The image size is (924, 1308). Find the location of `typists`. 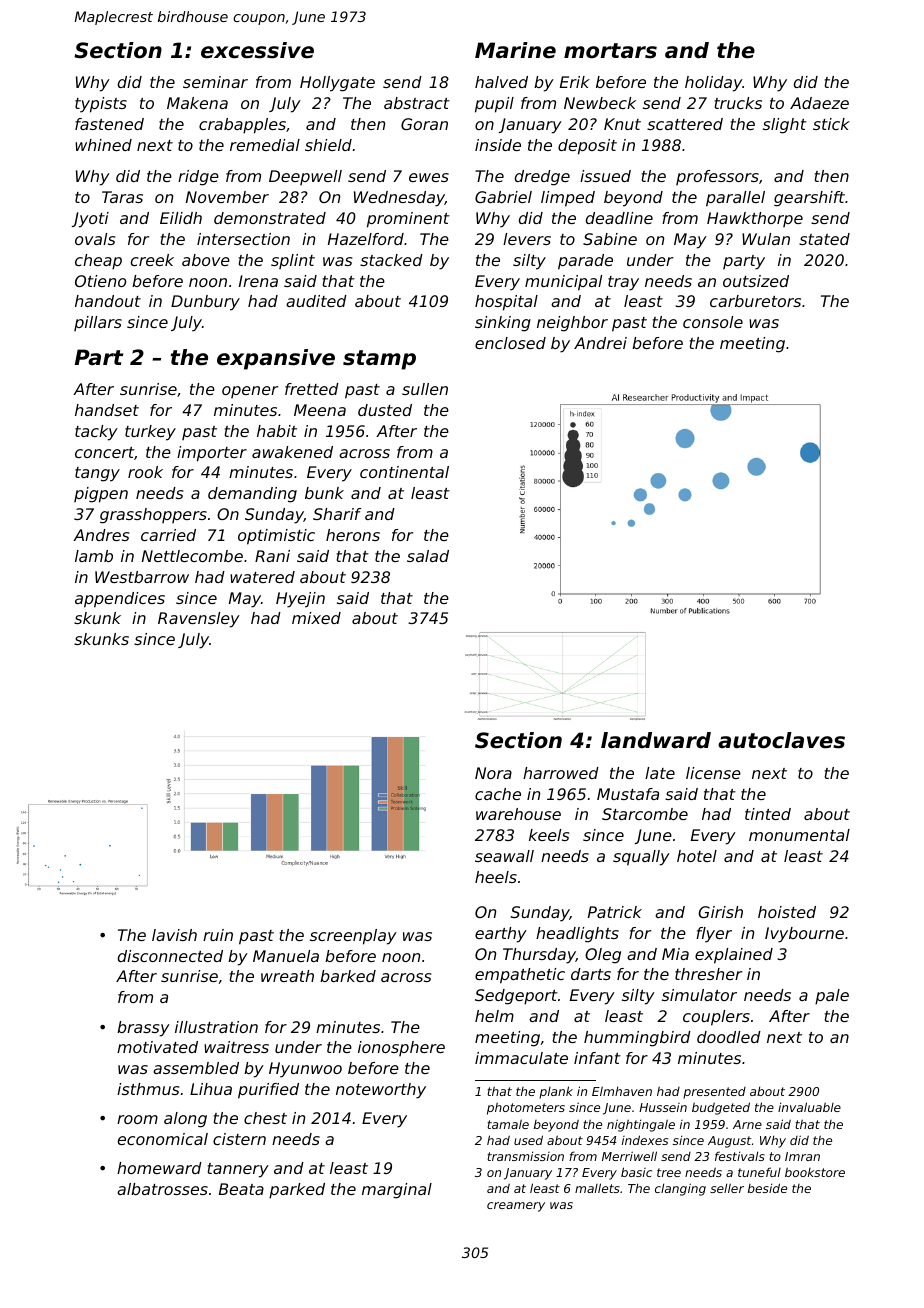

typists is located at coordinates (101, 105).
